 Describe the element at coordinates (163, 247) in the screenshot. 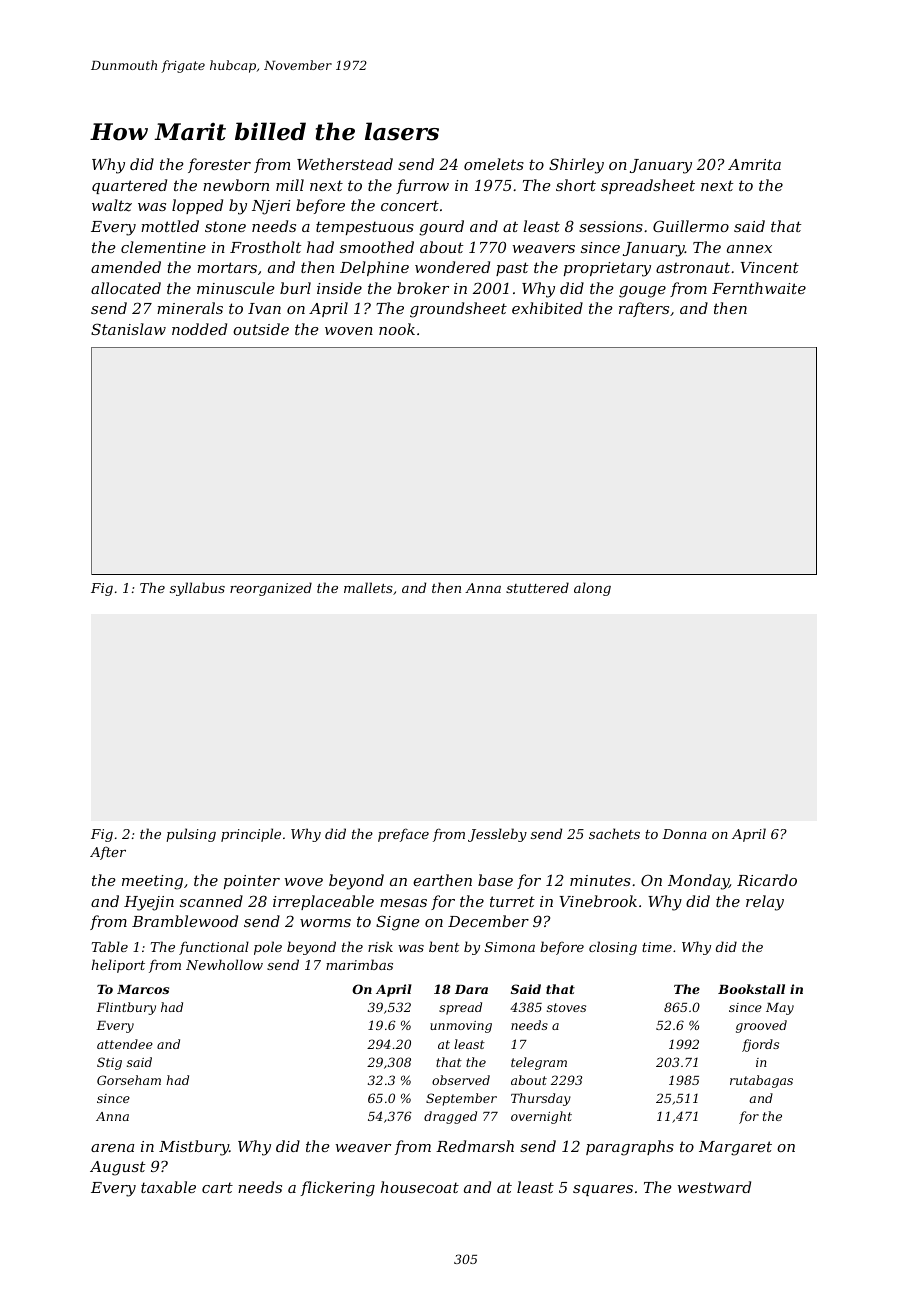

I see `clementine` at that location.
